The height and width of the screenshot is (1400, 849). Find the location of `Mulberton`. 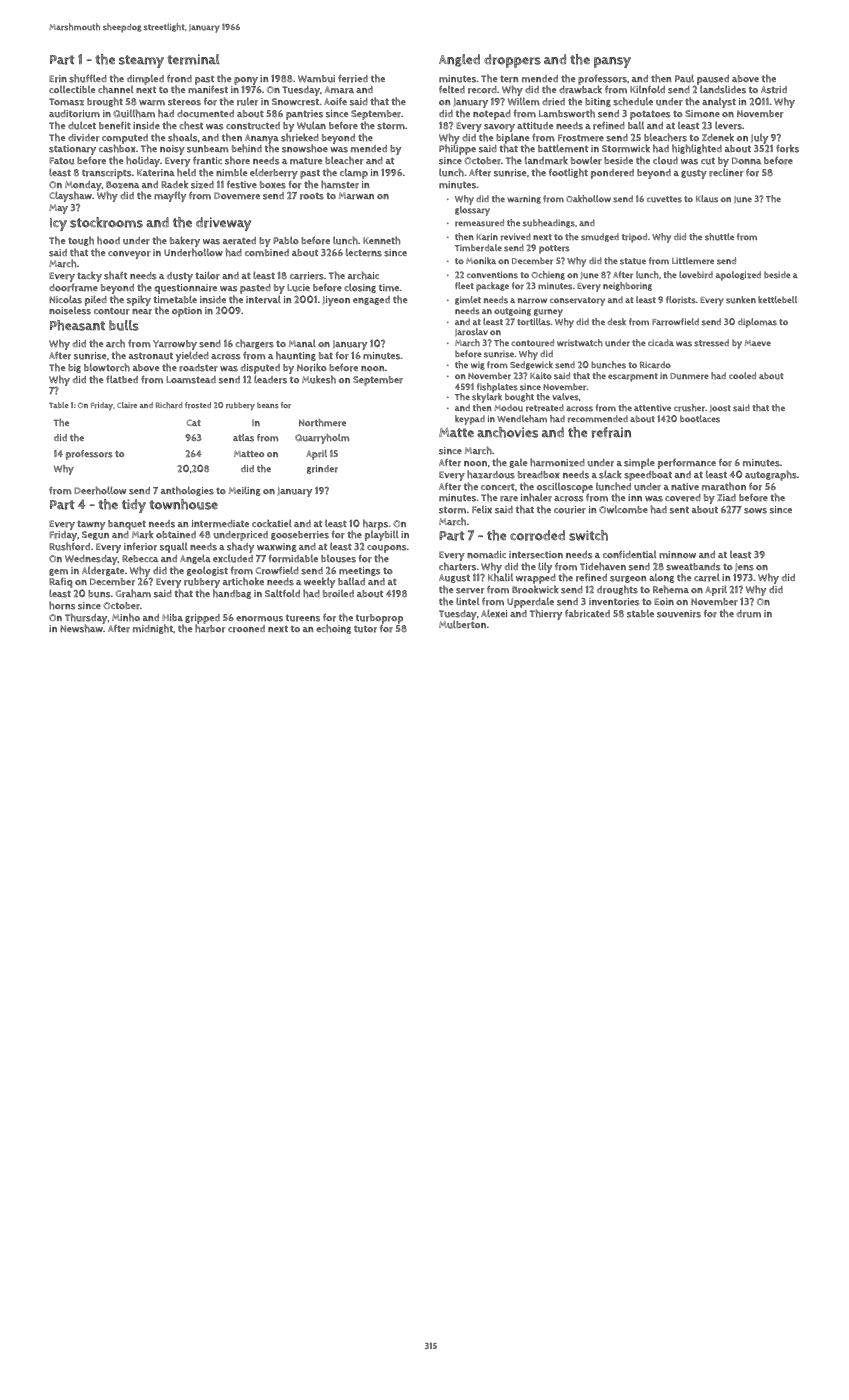

Mulberton is located at coordinates (462, 625).
